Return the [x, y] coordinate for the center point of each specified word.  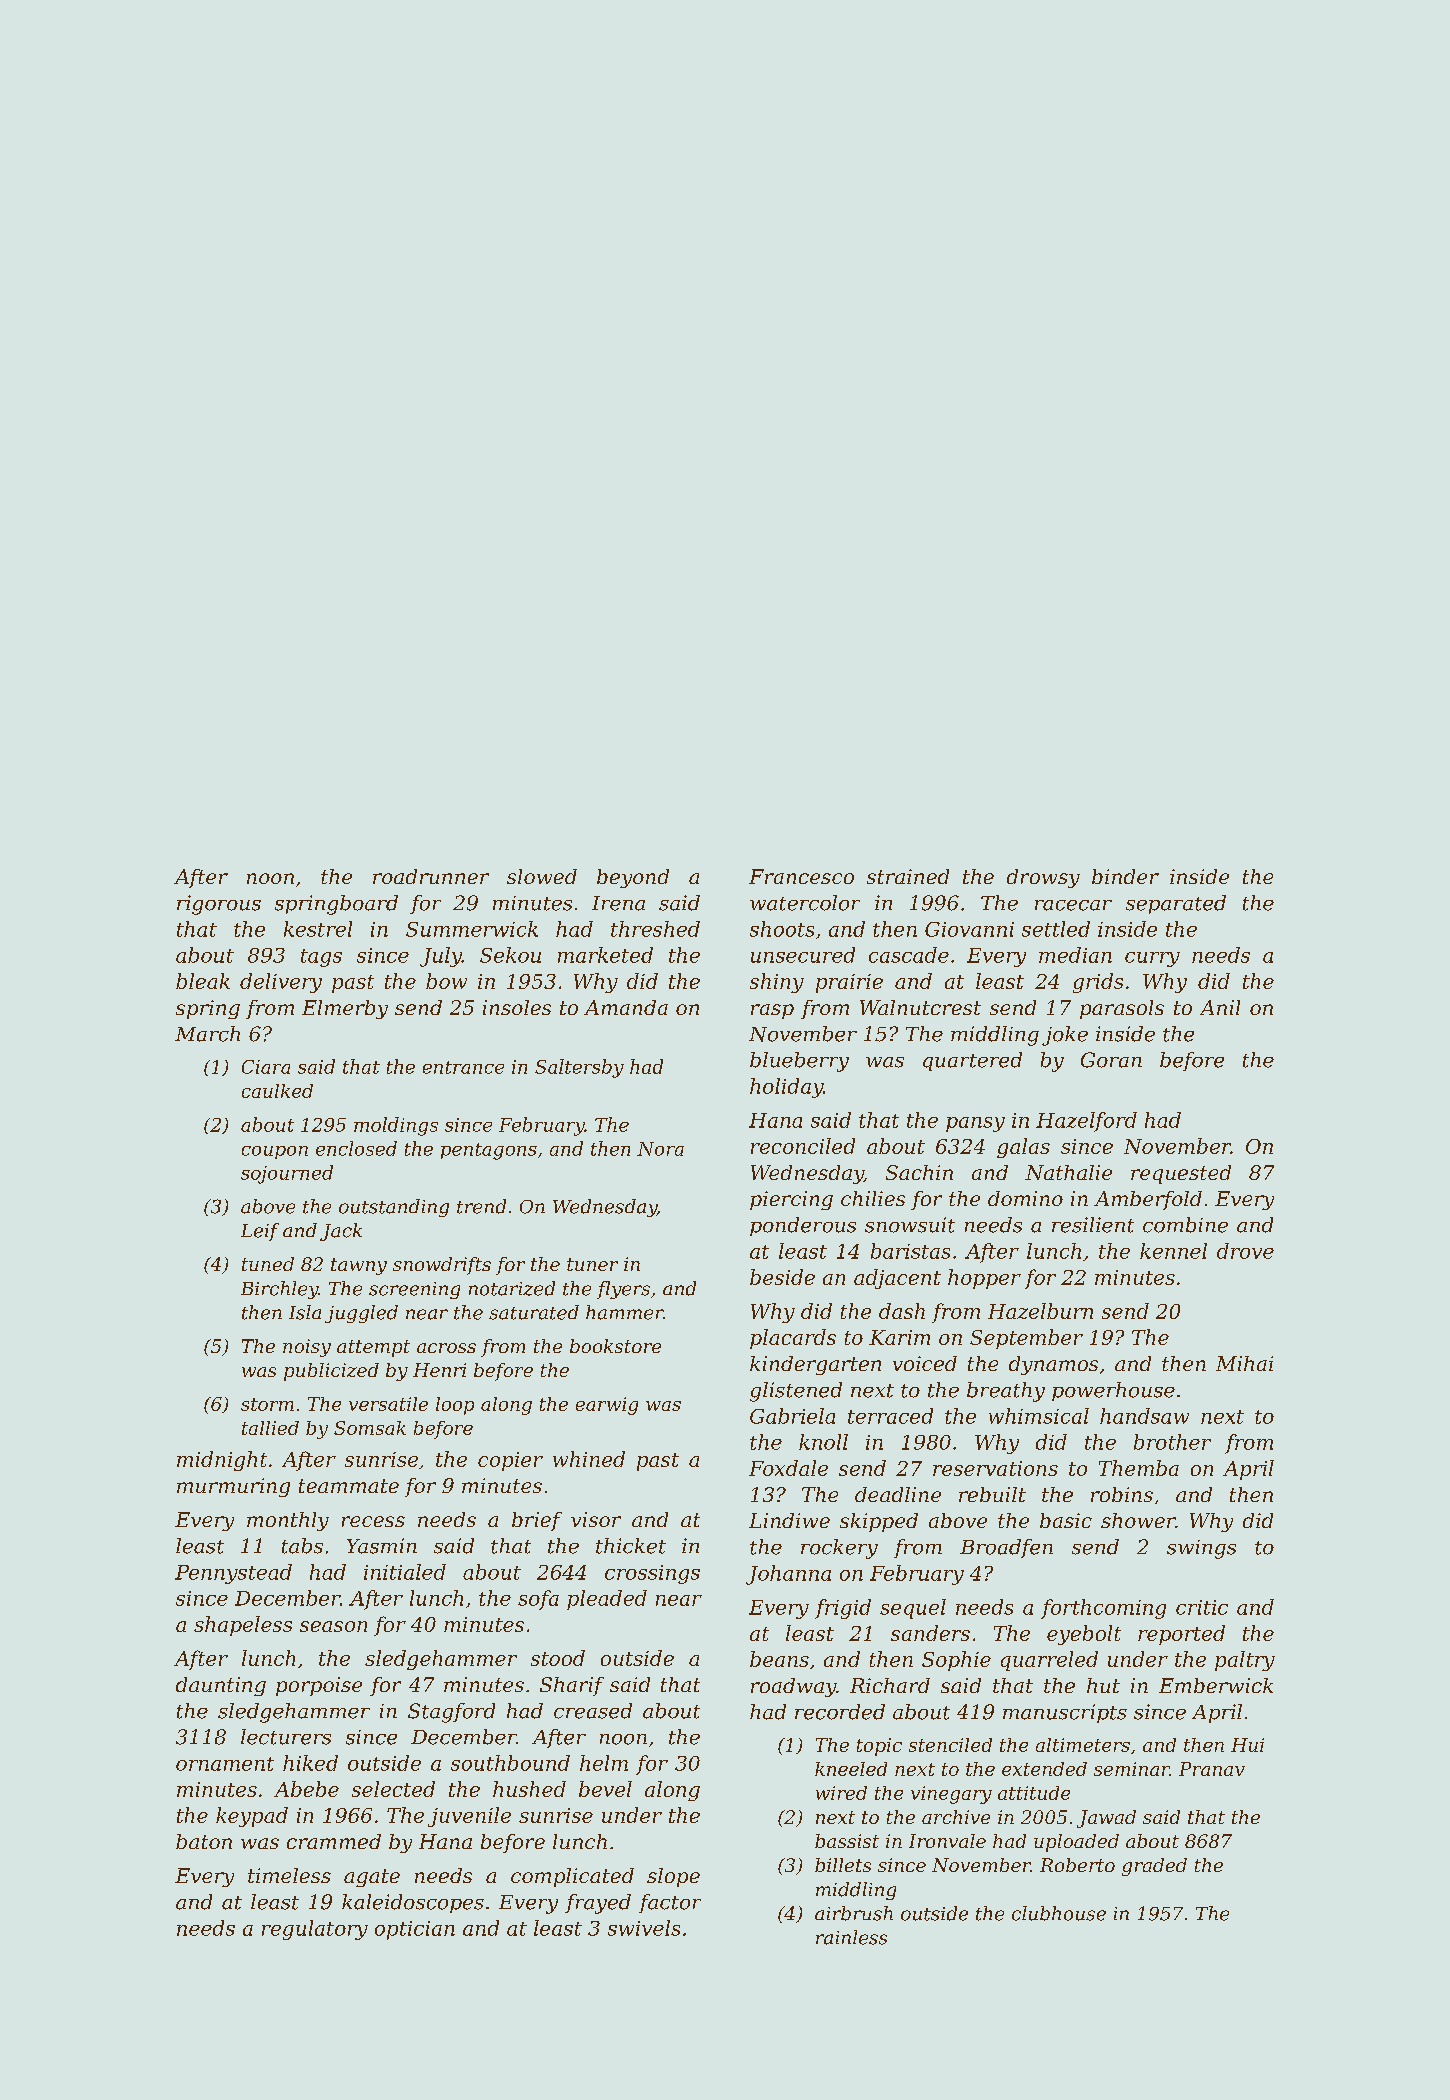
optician [415, 1930]
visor [596, 1519]
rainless [851, 1937]
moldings [396, 1126]
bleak [203, 981]
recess [373, 1521]
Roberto [1077, 1865]
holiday [786, 1088]
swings [1201, 1549]
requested [1181, 1174]
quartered [972, 1061]
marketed [605, 955]
